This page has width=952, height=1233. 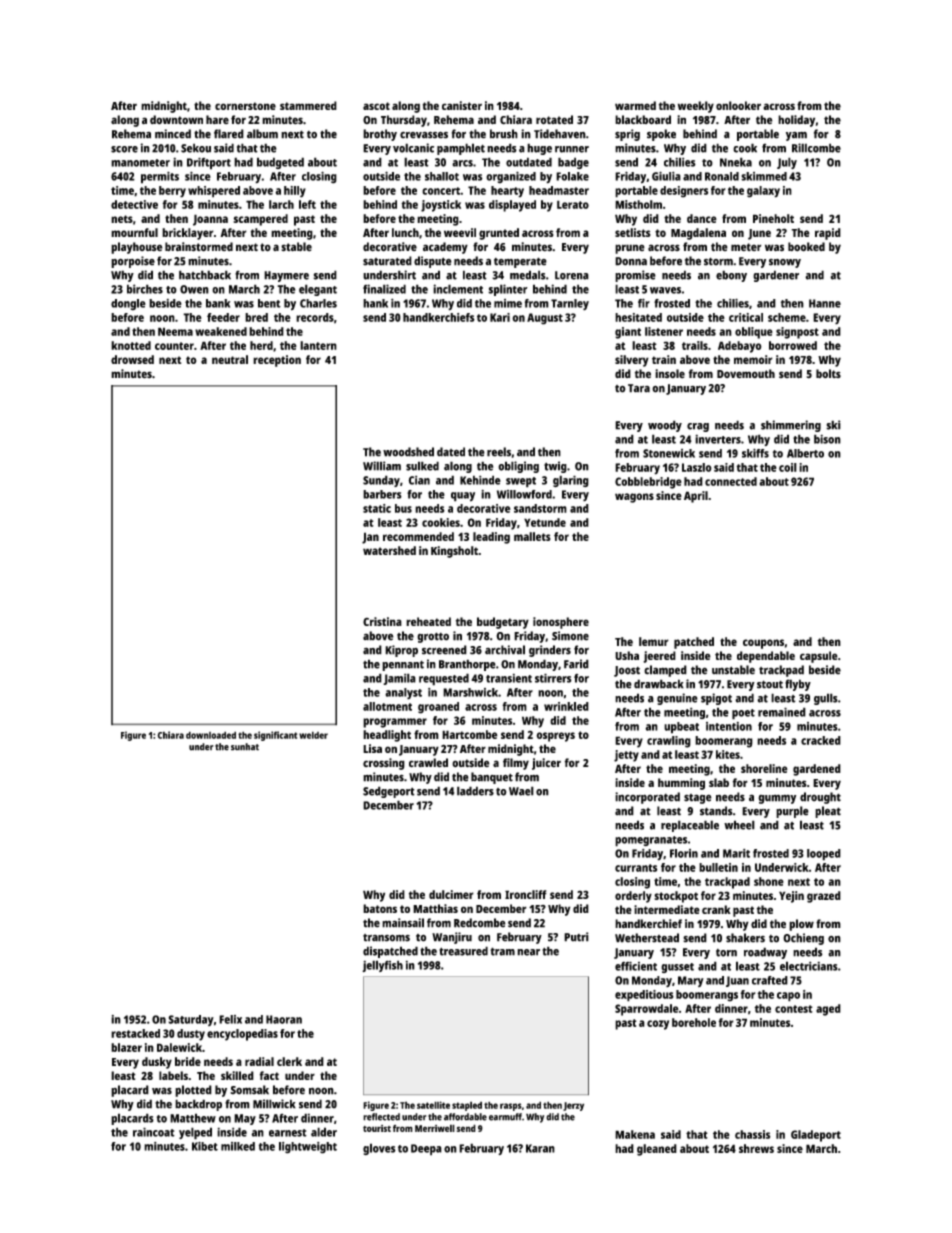 I want to click on holiday, so click(x=796, y=121).
